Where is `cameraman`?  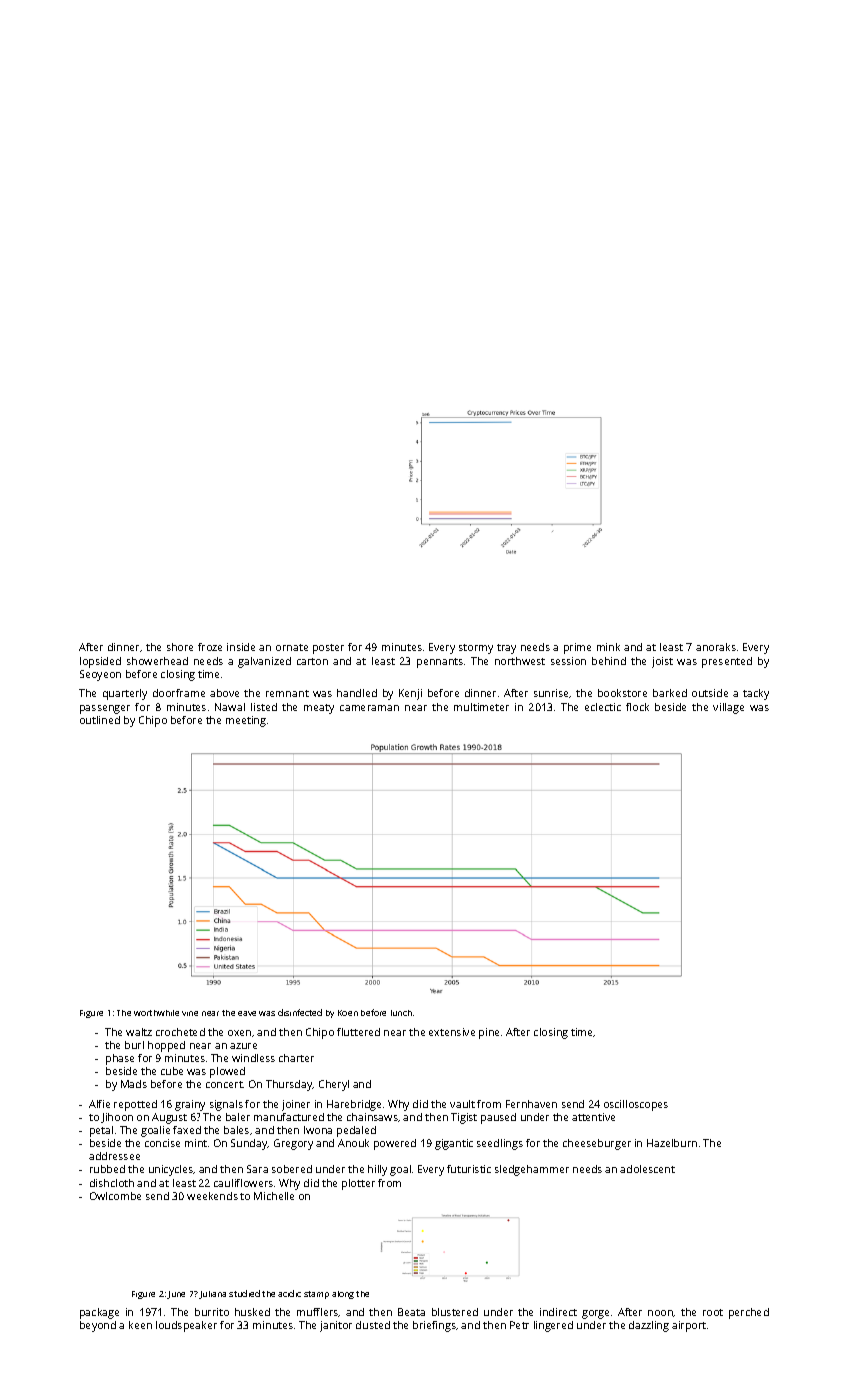
cameraman is located at coordinates (369, 708).
